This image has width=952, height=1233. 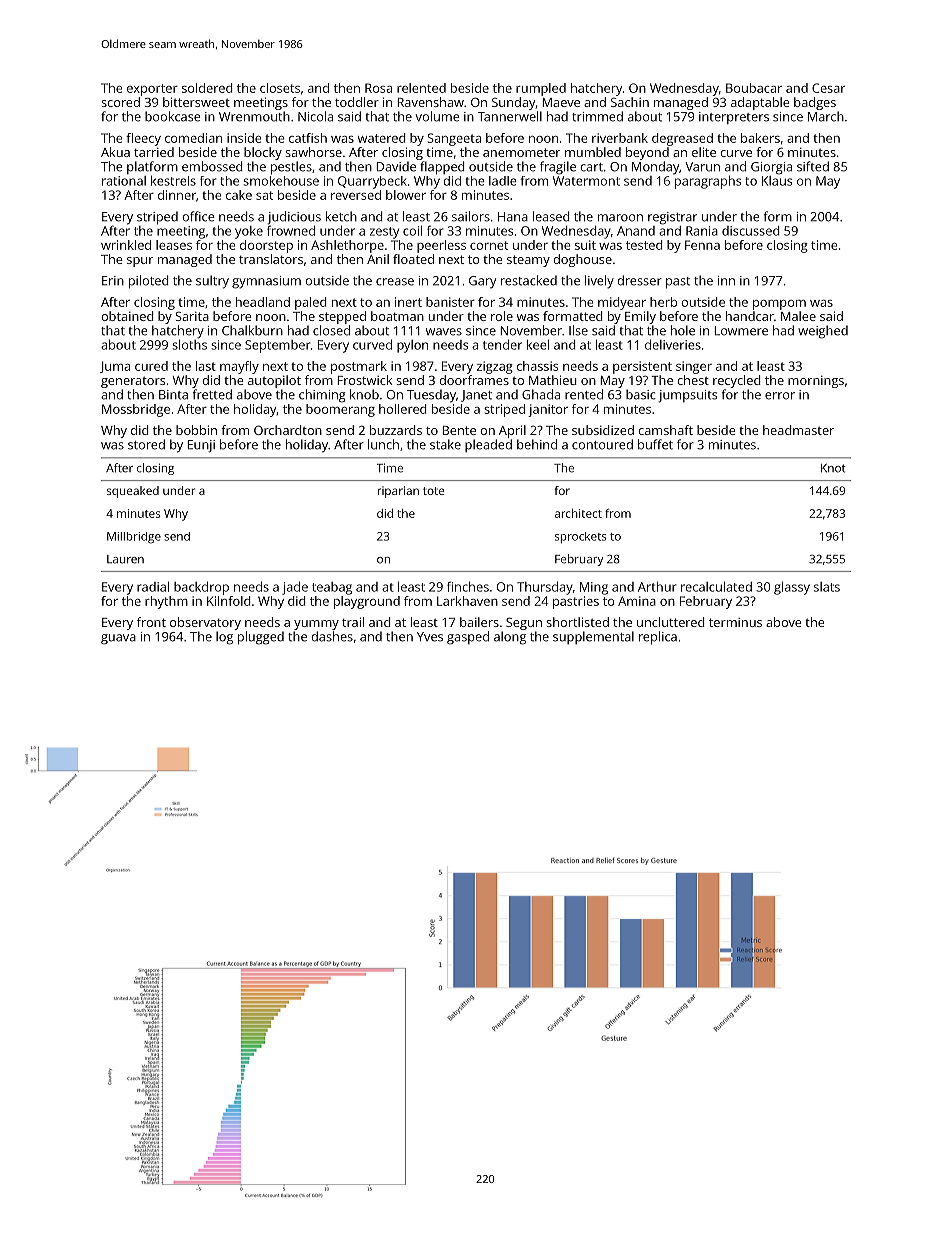 What do you see at coordinates (205, 623) in the image?
I see `observatory` at bounding box center [205, 623].
